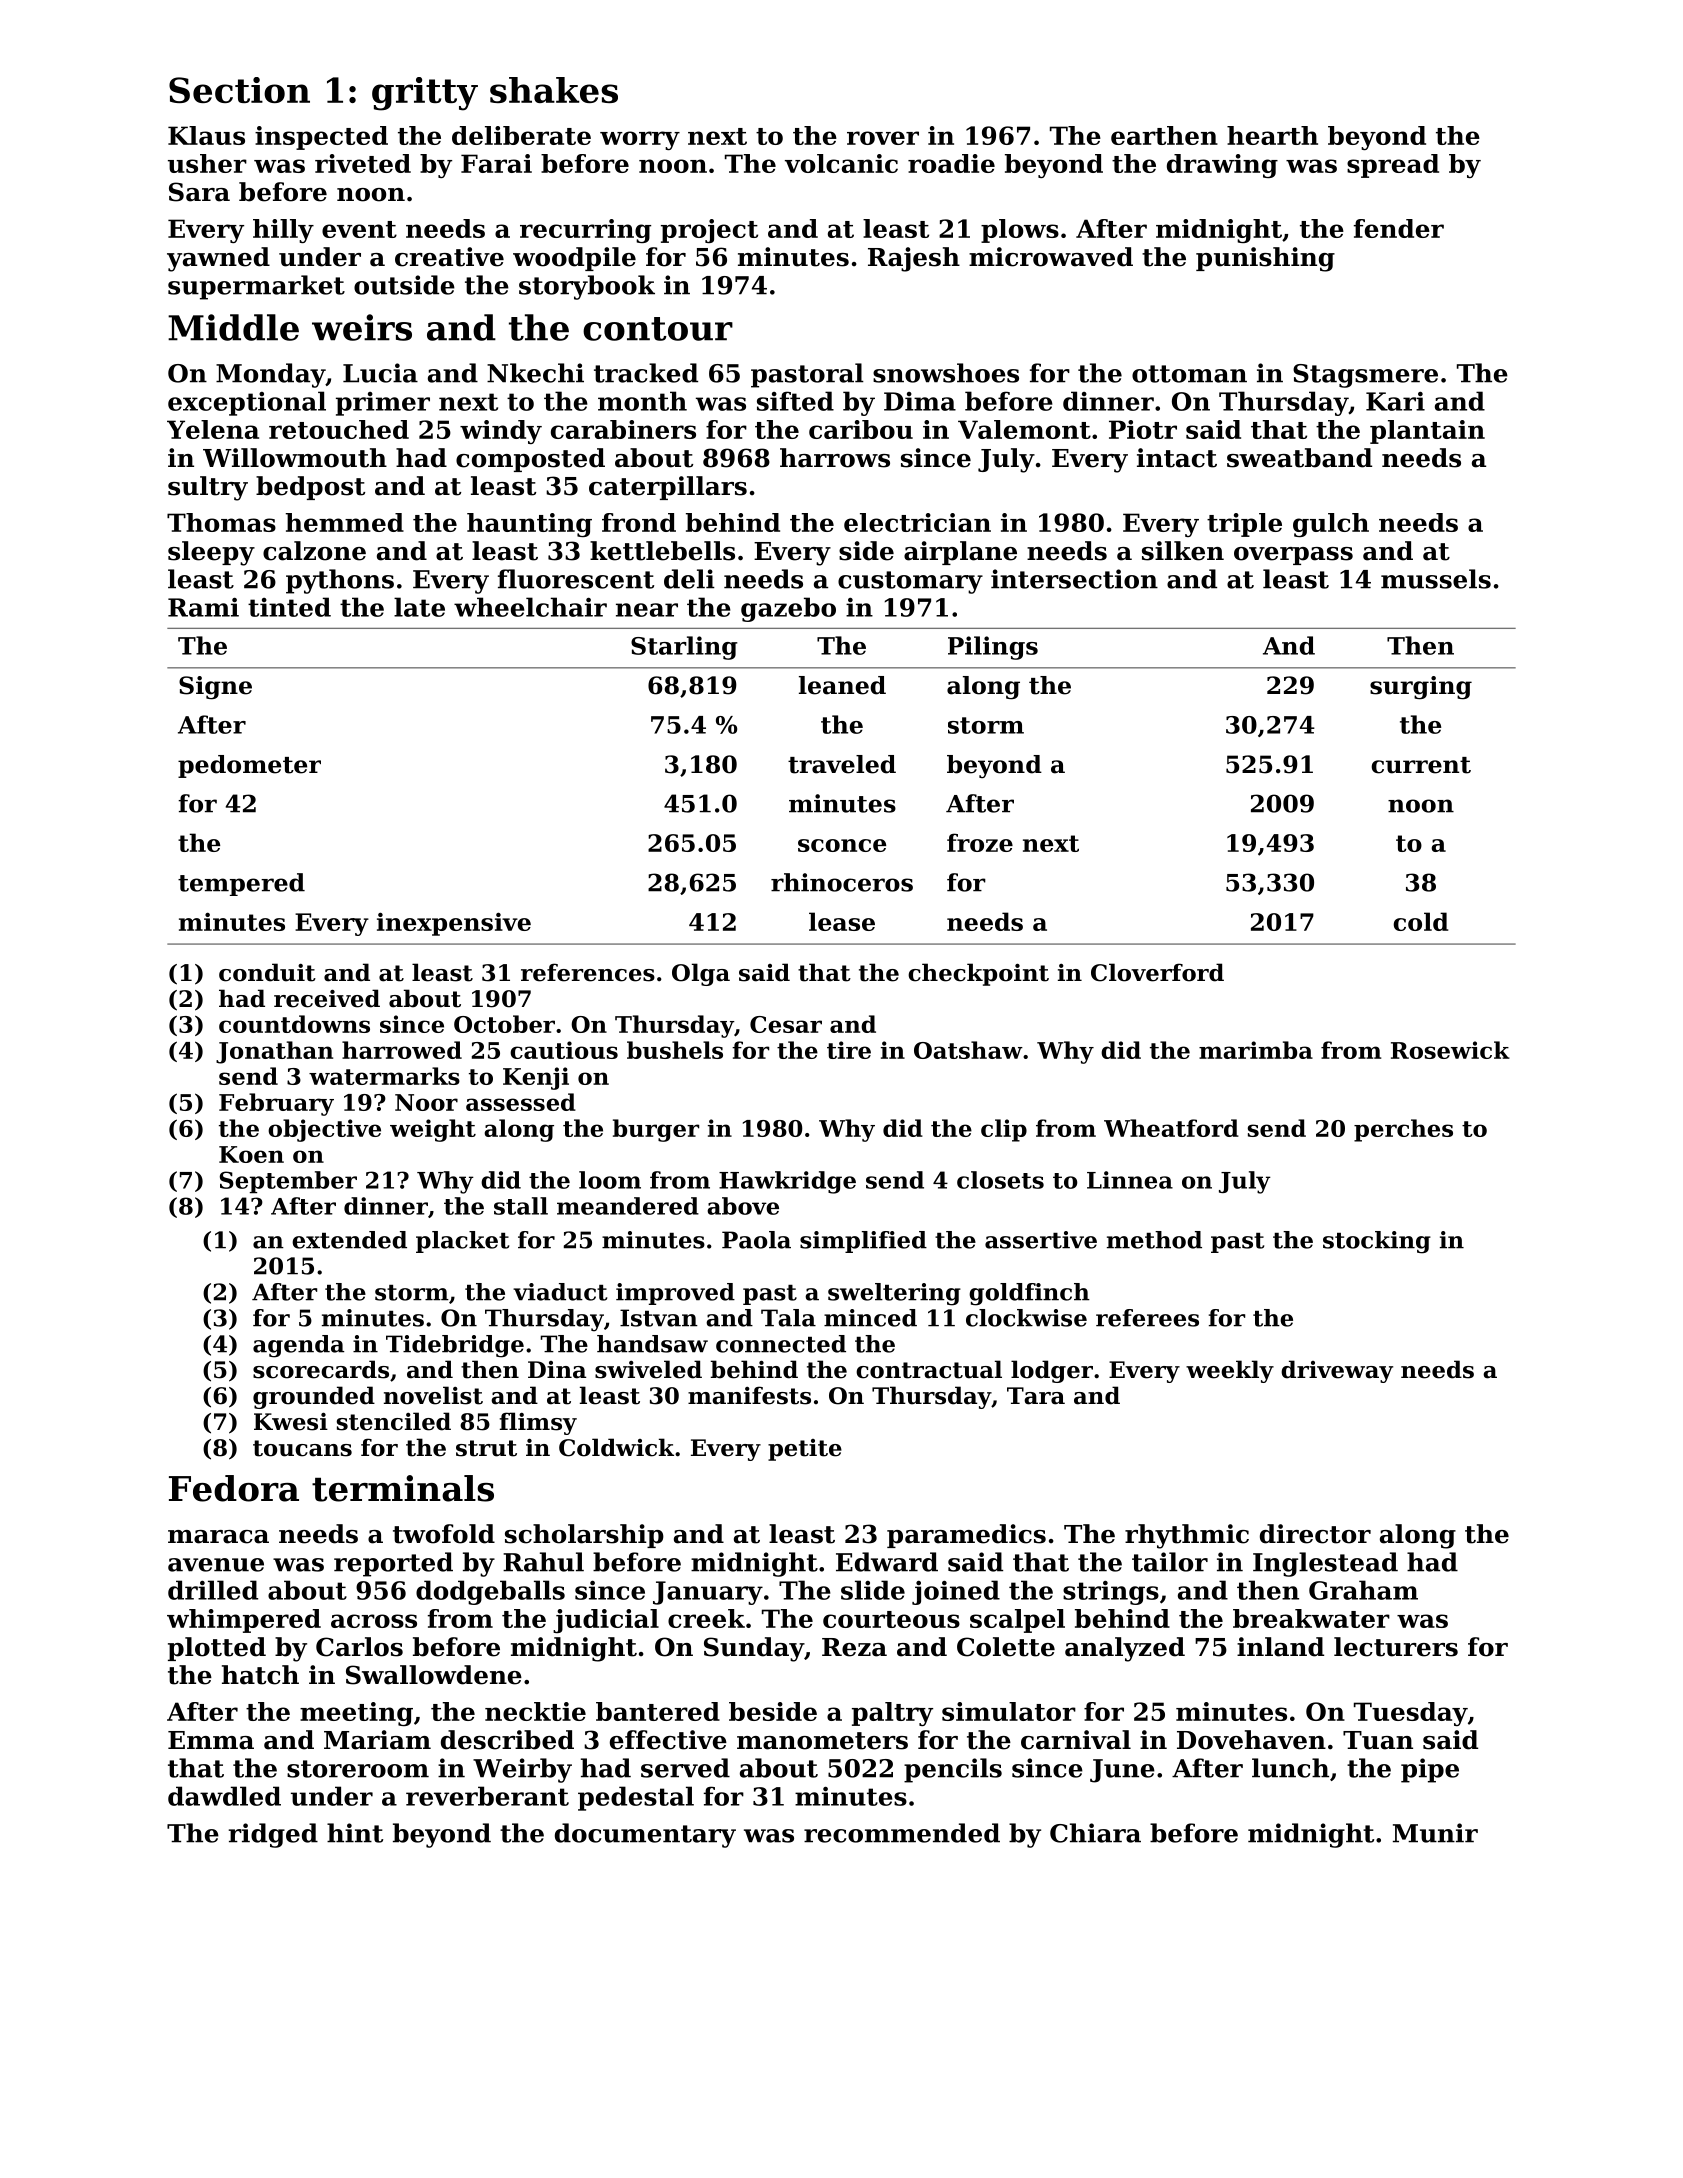  What do you see at coordinates (675, 1050) in the screenshot?
I see `bushels` at bounding box center [675, 1050].
